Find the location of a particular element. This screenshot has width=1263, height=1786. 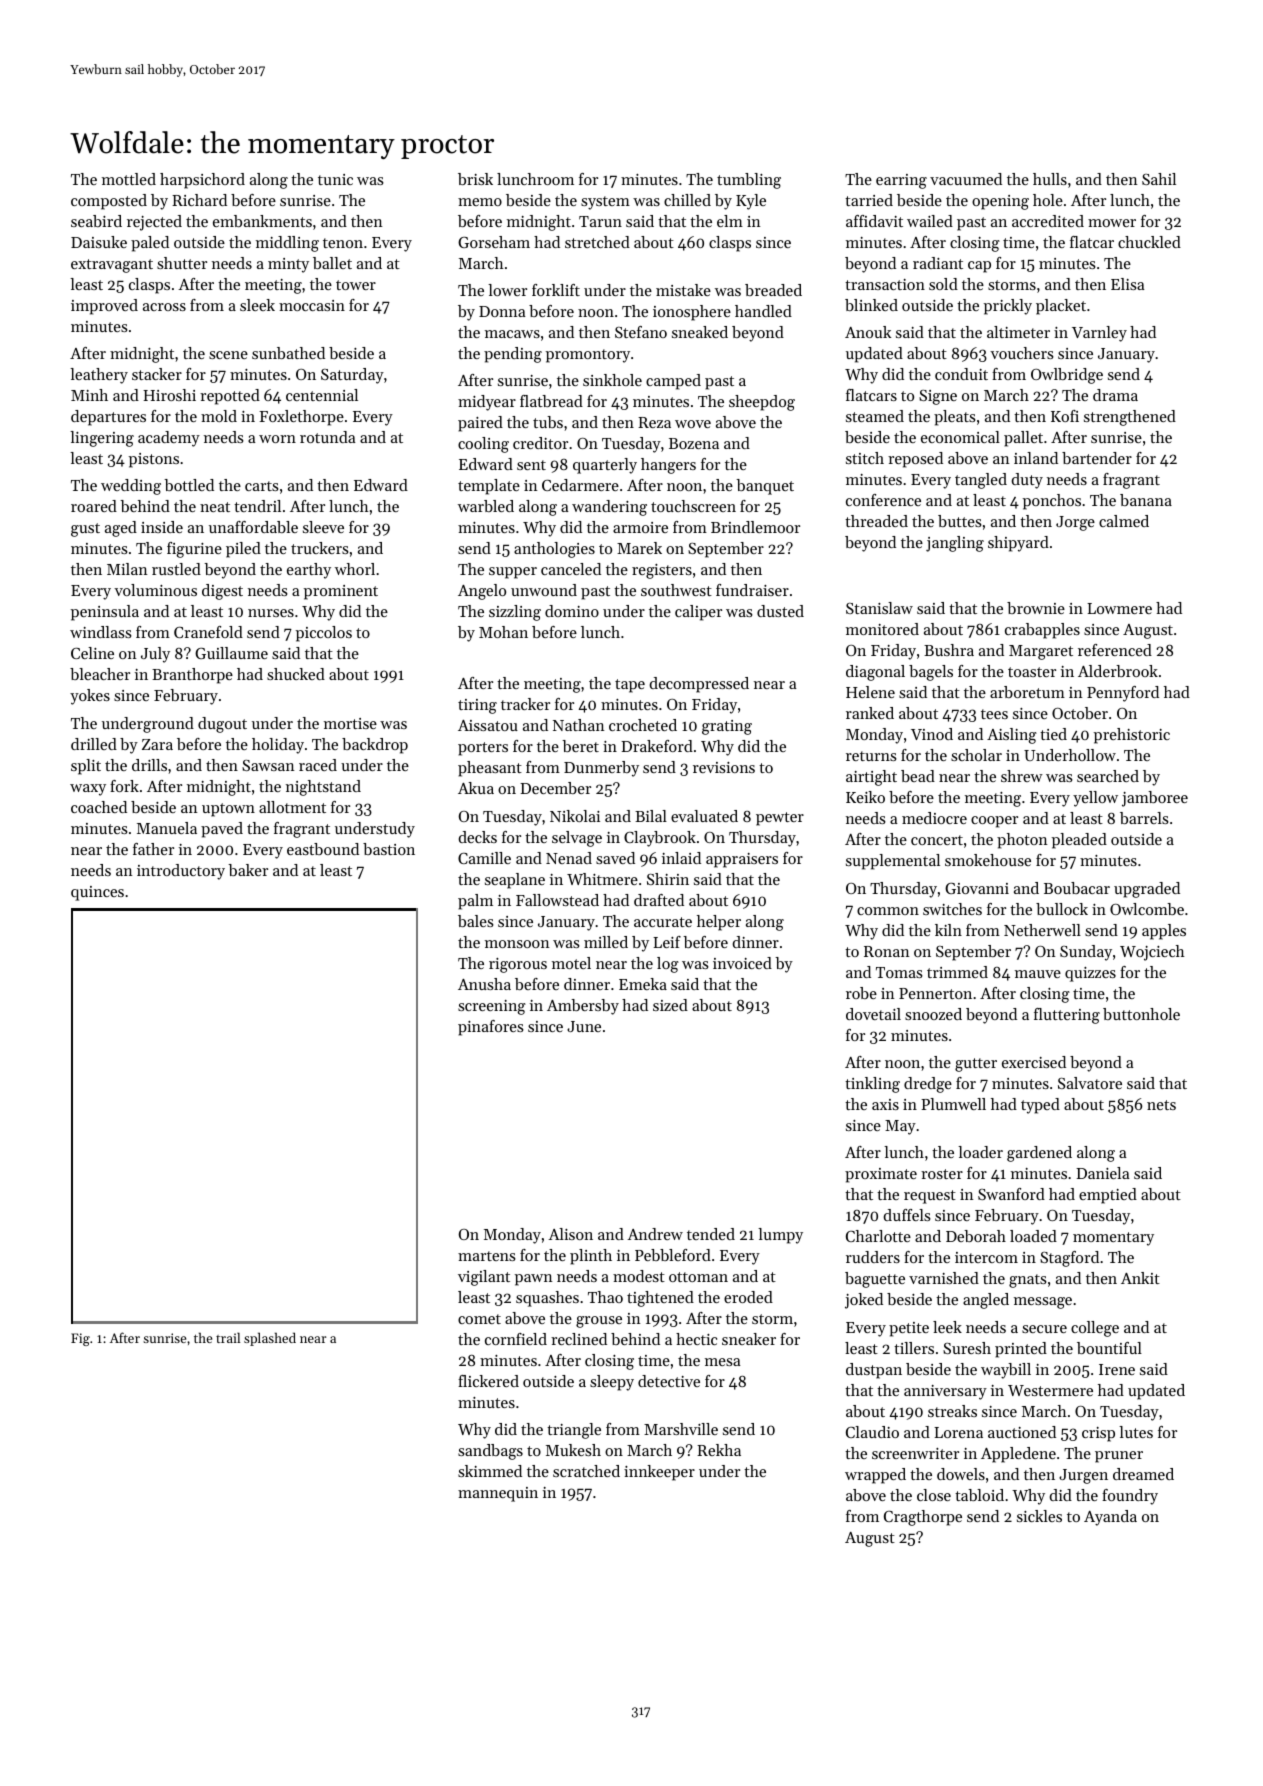

common is located at coordinates (888, 911).
